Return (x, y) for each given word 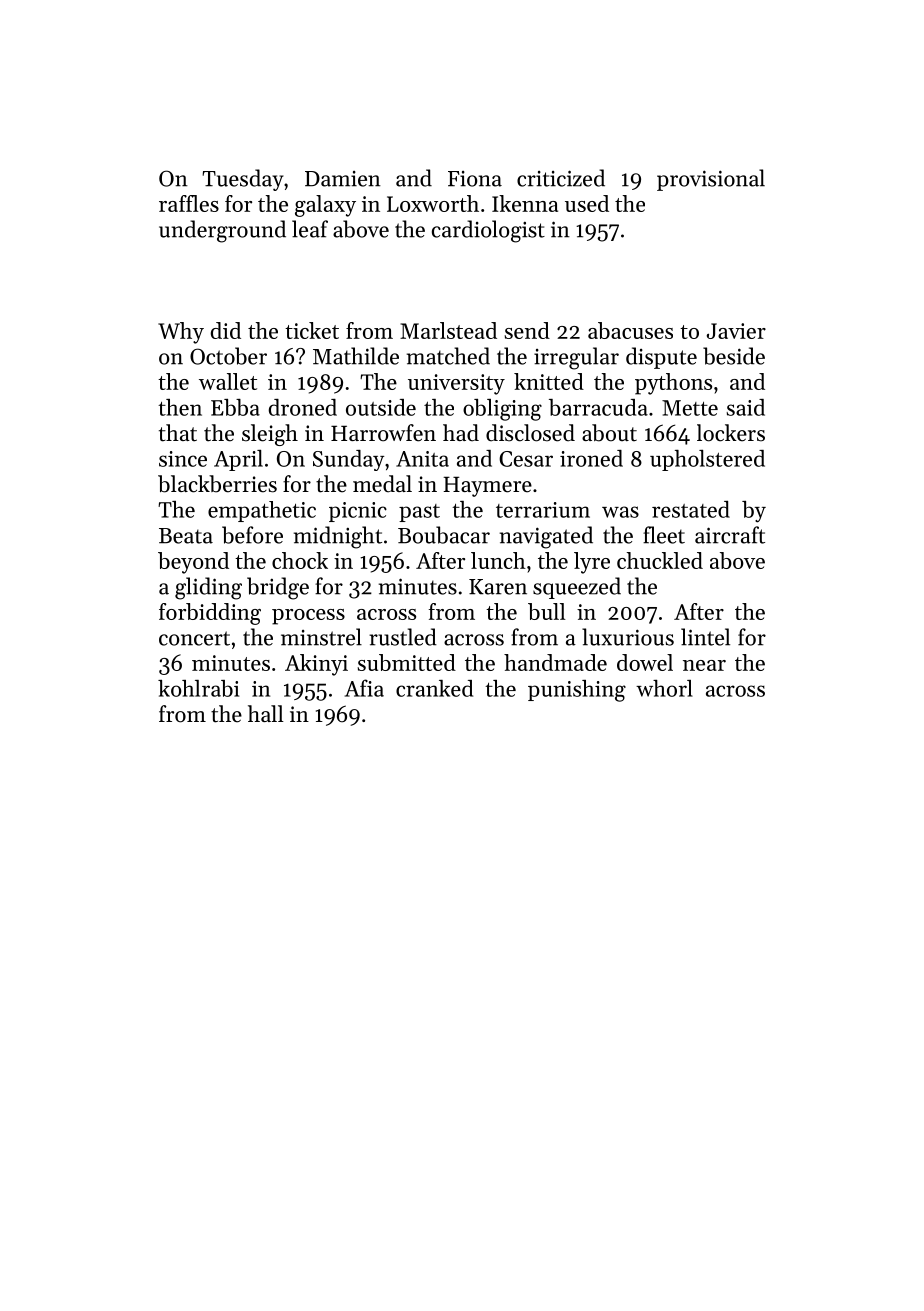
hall (266, 713)
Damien (343, 179)
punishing (577, 691)
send (527, 330)
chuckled (660, 560)
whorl (664, 688)
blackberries (217, 484)
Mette (690, 408)
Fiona (475, 179)
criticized (561, 178)
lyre (592, 563)
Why (181, 333)
